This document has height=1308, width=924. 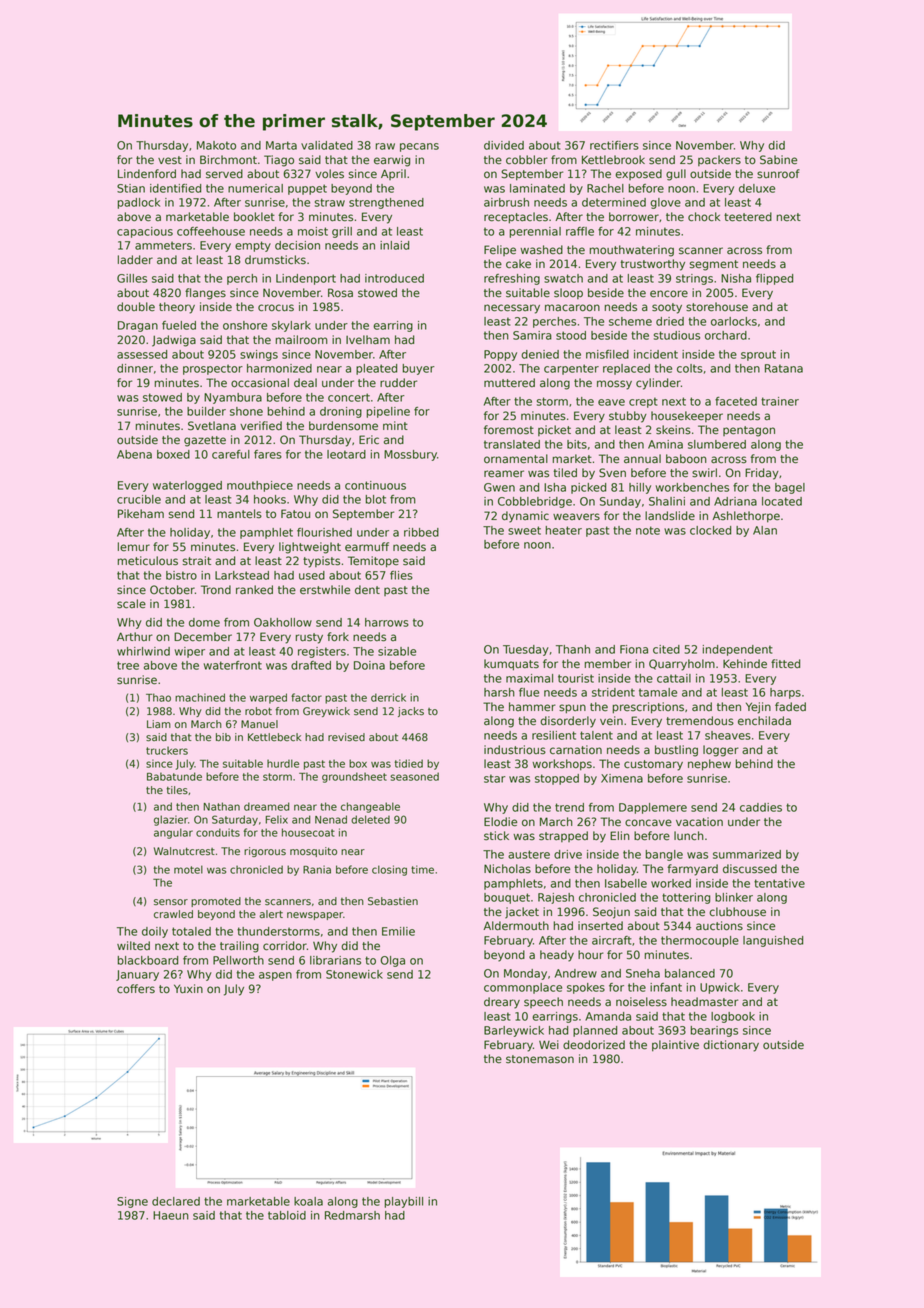 I want to click on Sabine, so click(x=778, y=160).
